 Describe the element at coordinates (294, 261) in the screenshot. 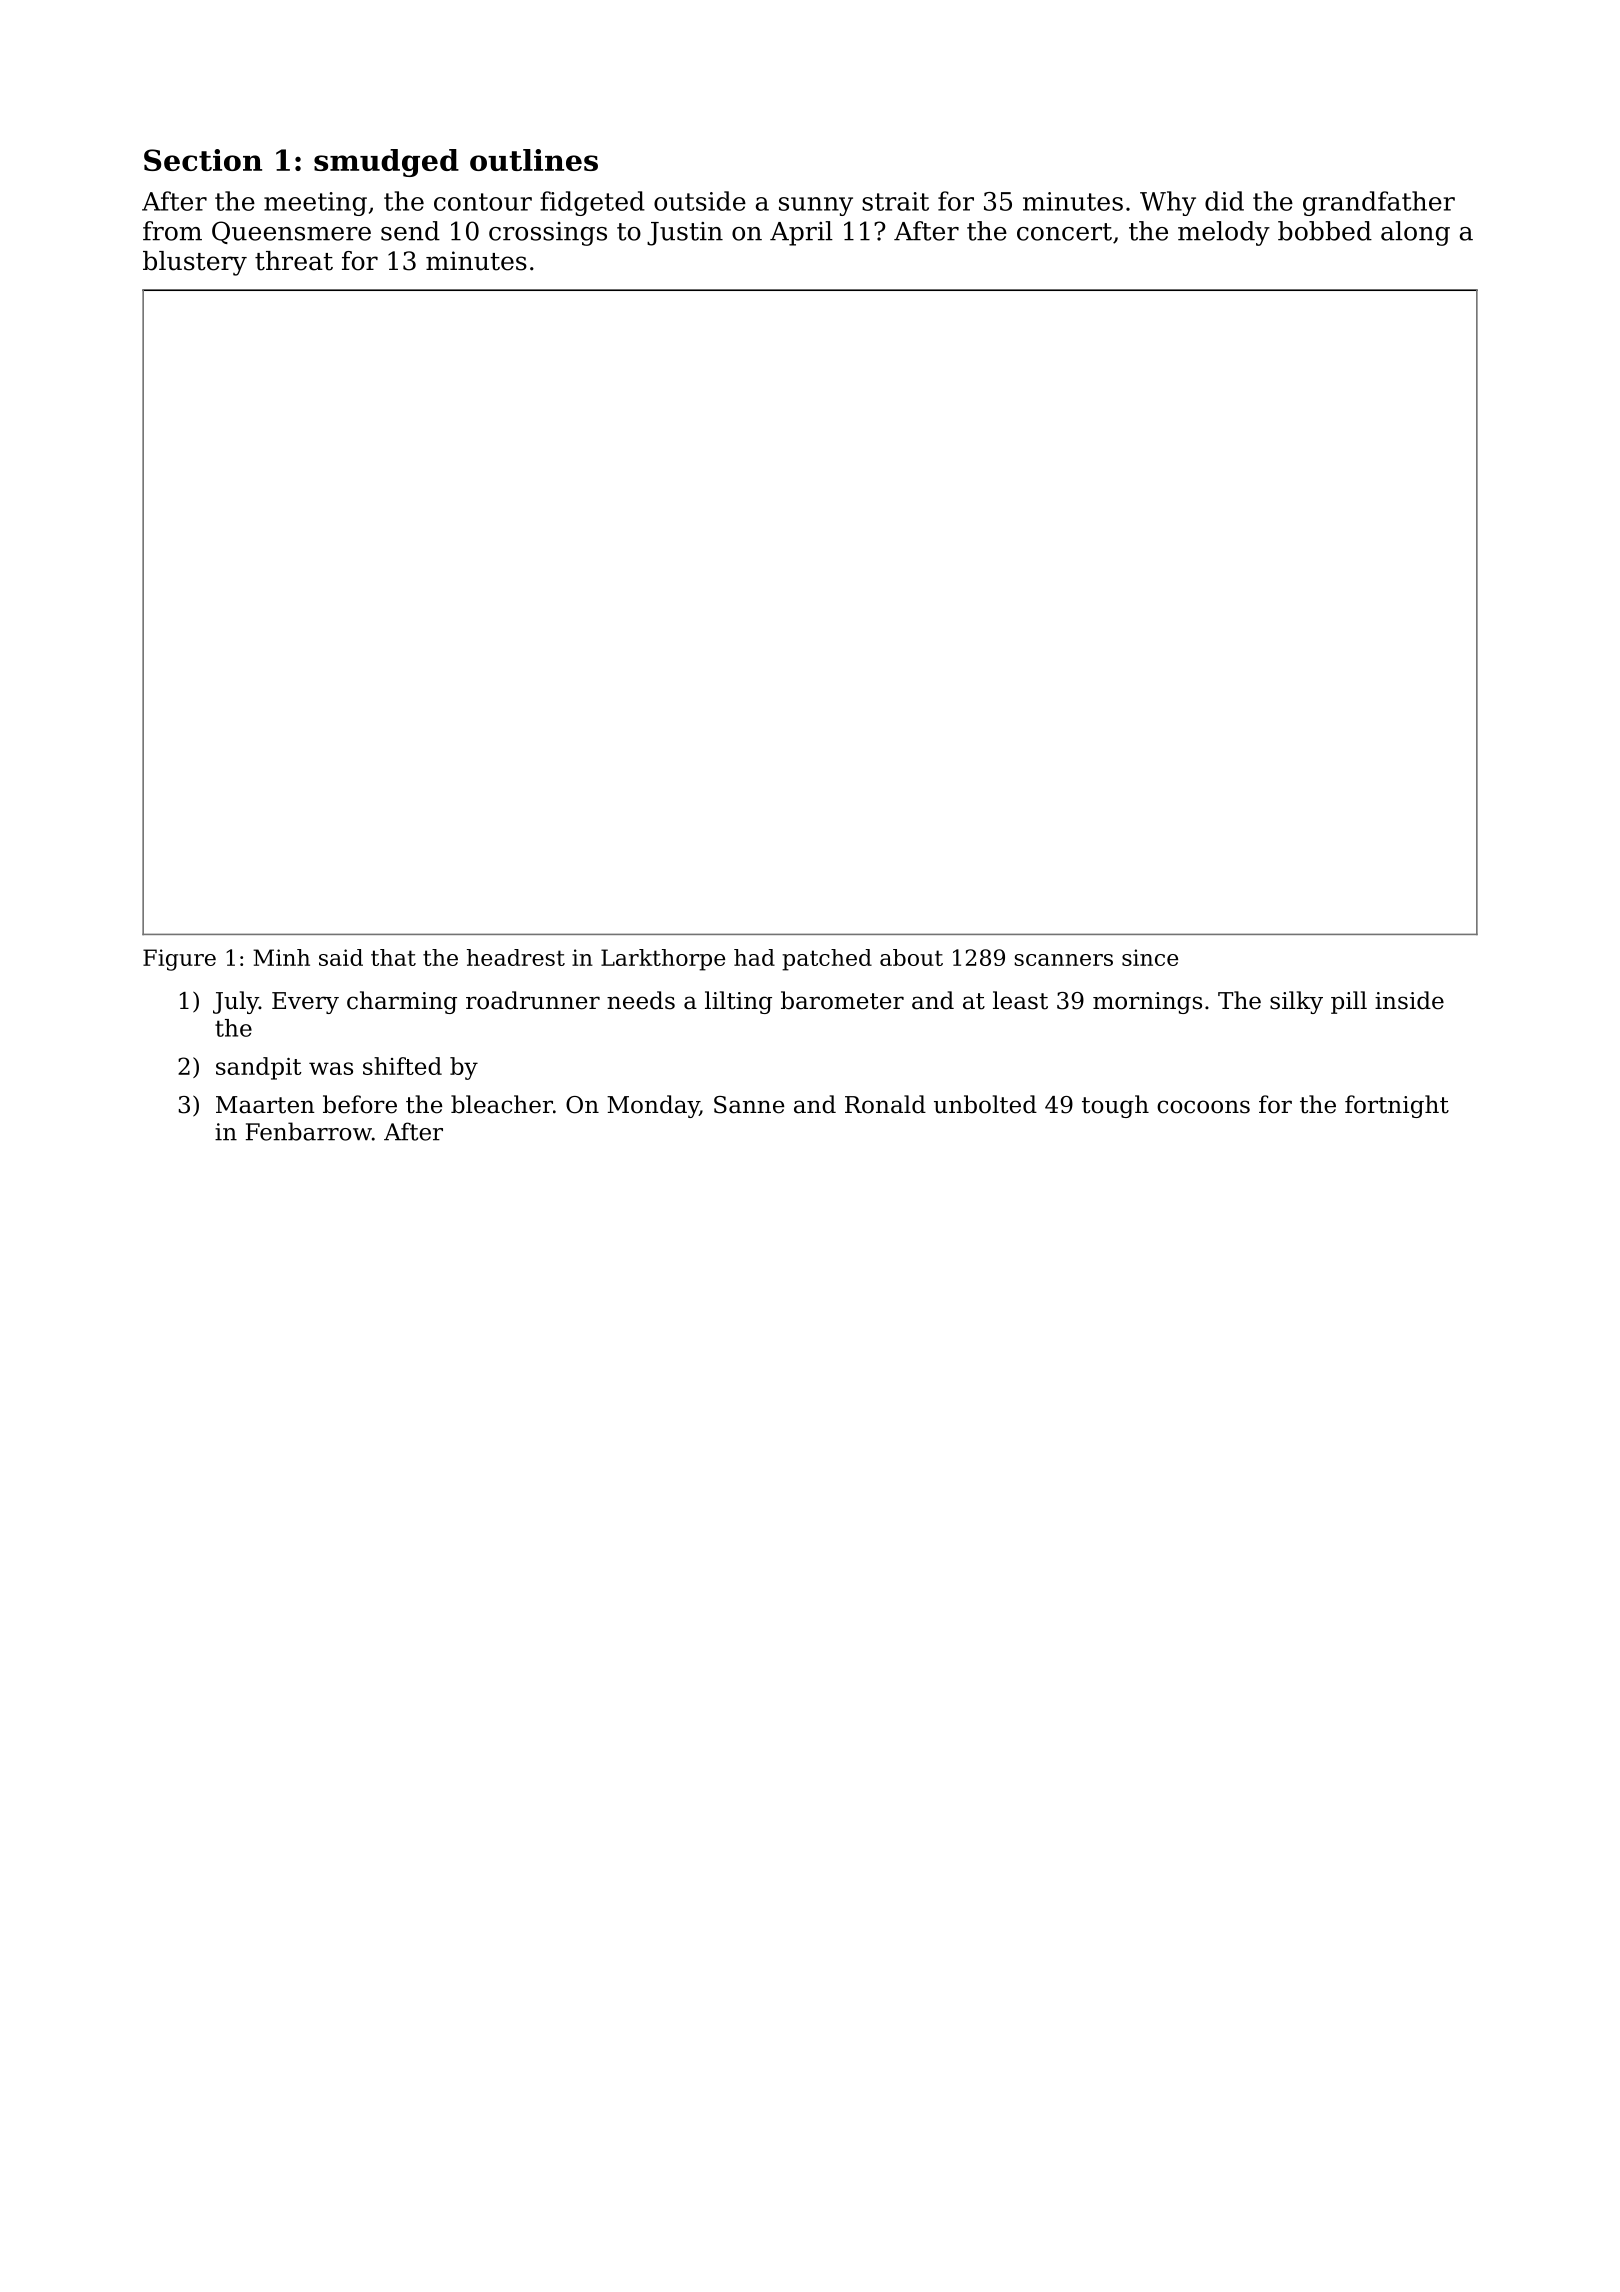

I see `threat` at that location.
